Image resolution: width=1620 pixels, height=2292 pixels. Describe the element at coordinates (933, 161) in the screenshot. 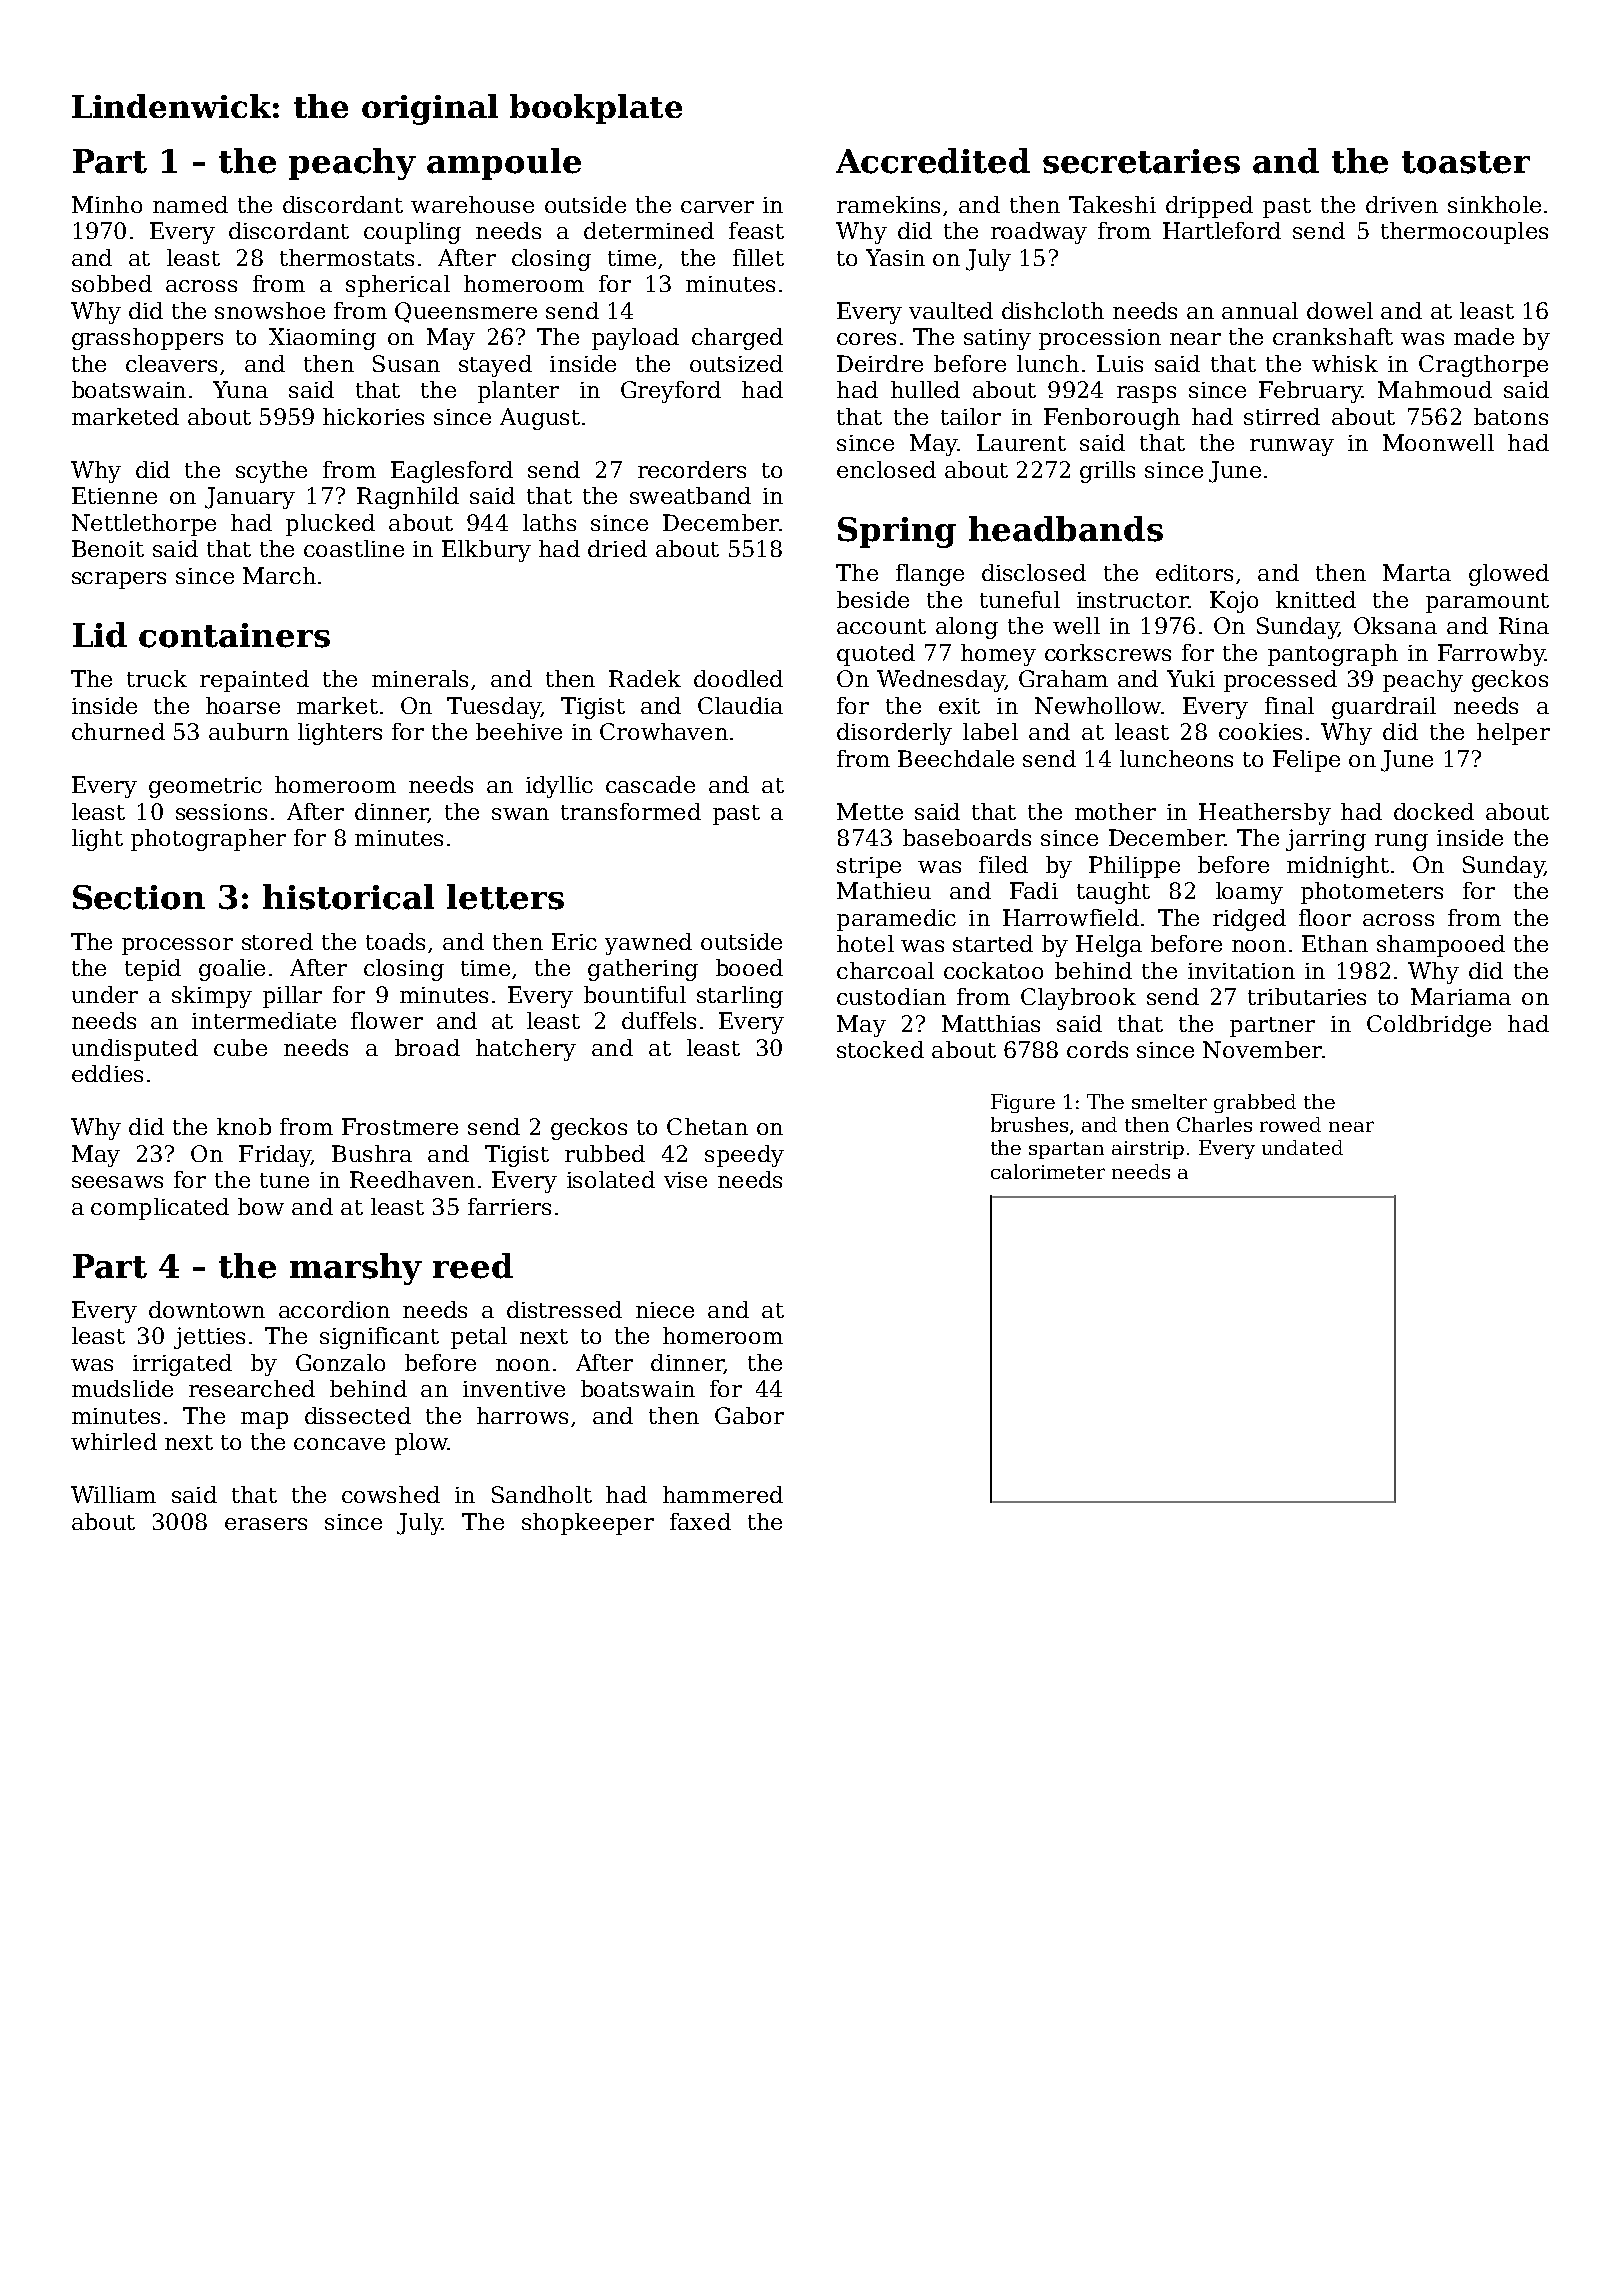

I see `Accredited` at that location.
